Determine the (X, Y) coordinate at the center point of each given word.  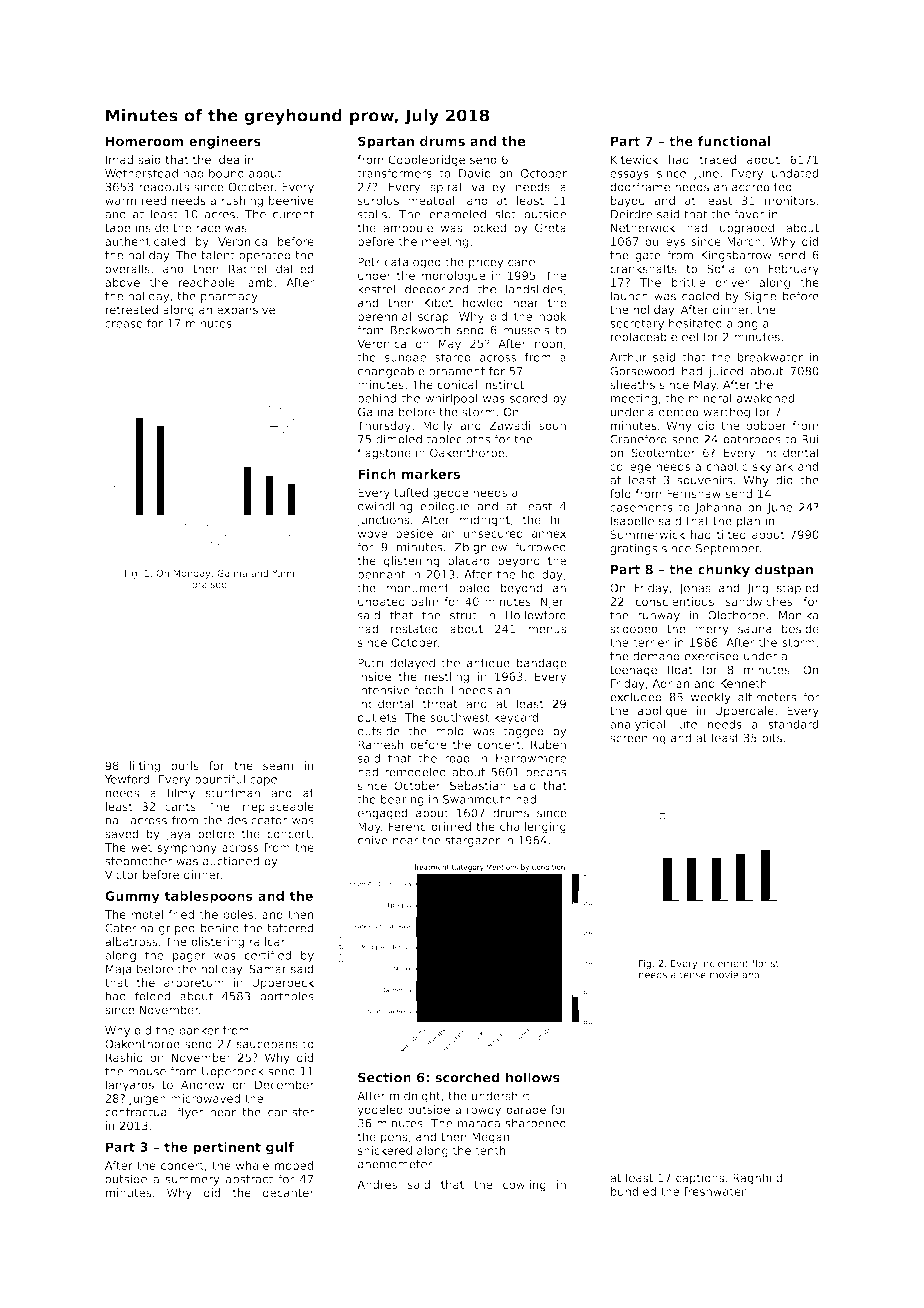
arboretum (194, 982)
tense (692, 975)
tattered (290, 928)
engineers (225, 142)
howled (483, 303)
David (475, 173)
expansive (246, 311)
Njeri (553, 603)
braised (209, 584)
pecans (546, 774)
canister (291, 1112)
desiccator (257, 820)
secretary (637, 324)
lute (686, 724)
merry (712, 631)
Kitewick (634, 159)
